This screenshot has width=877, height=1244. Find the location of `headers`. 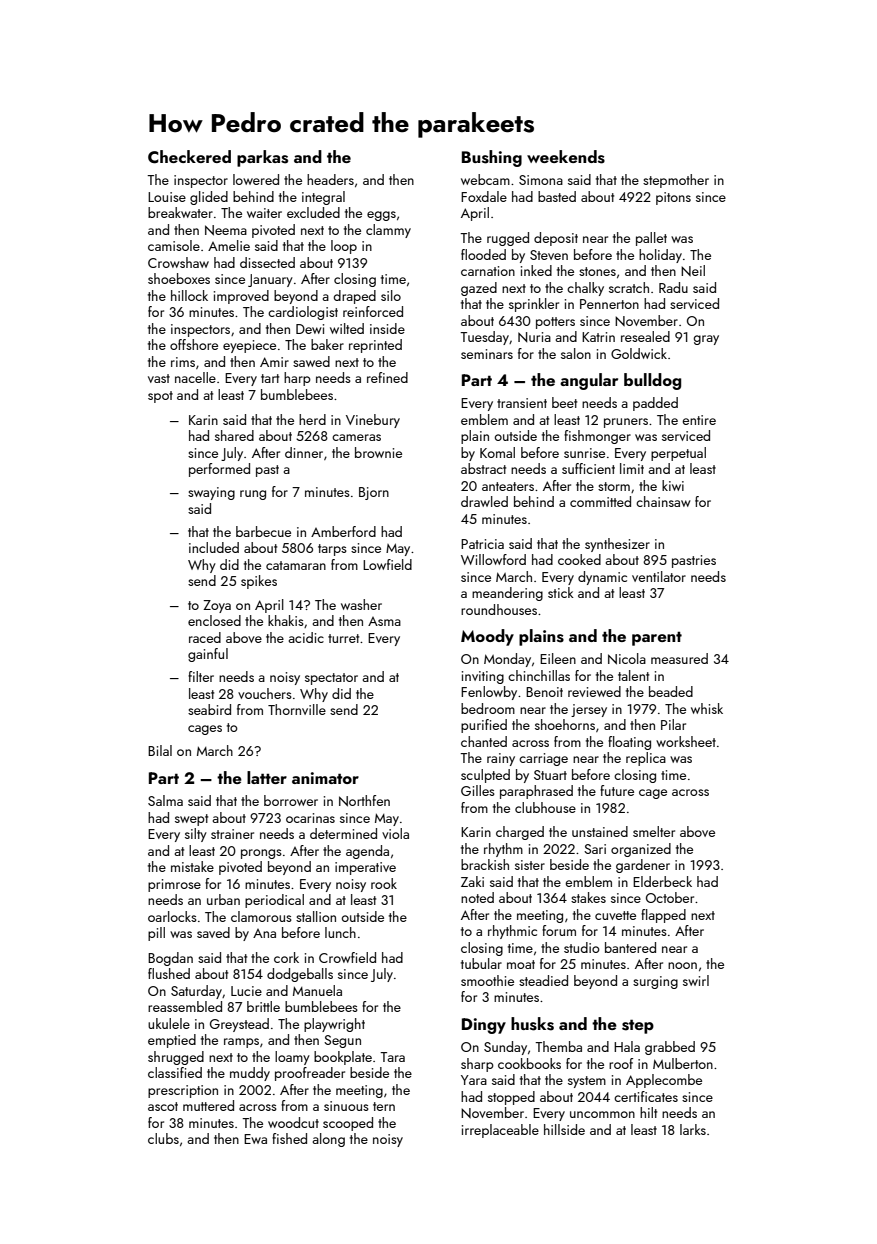

headers is located at coordinates (330, 179).
